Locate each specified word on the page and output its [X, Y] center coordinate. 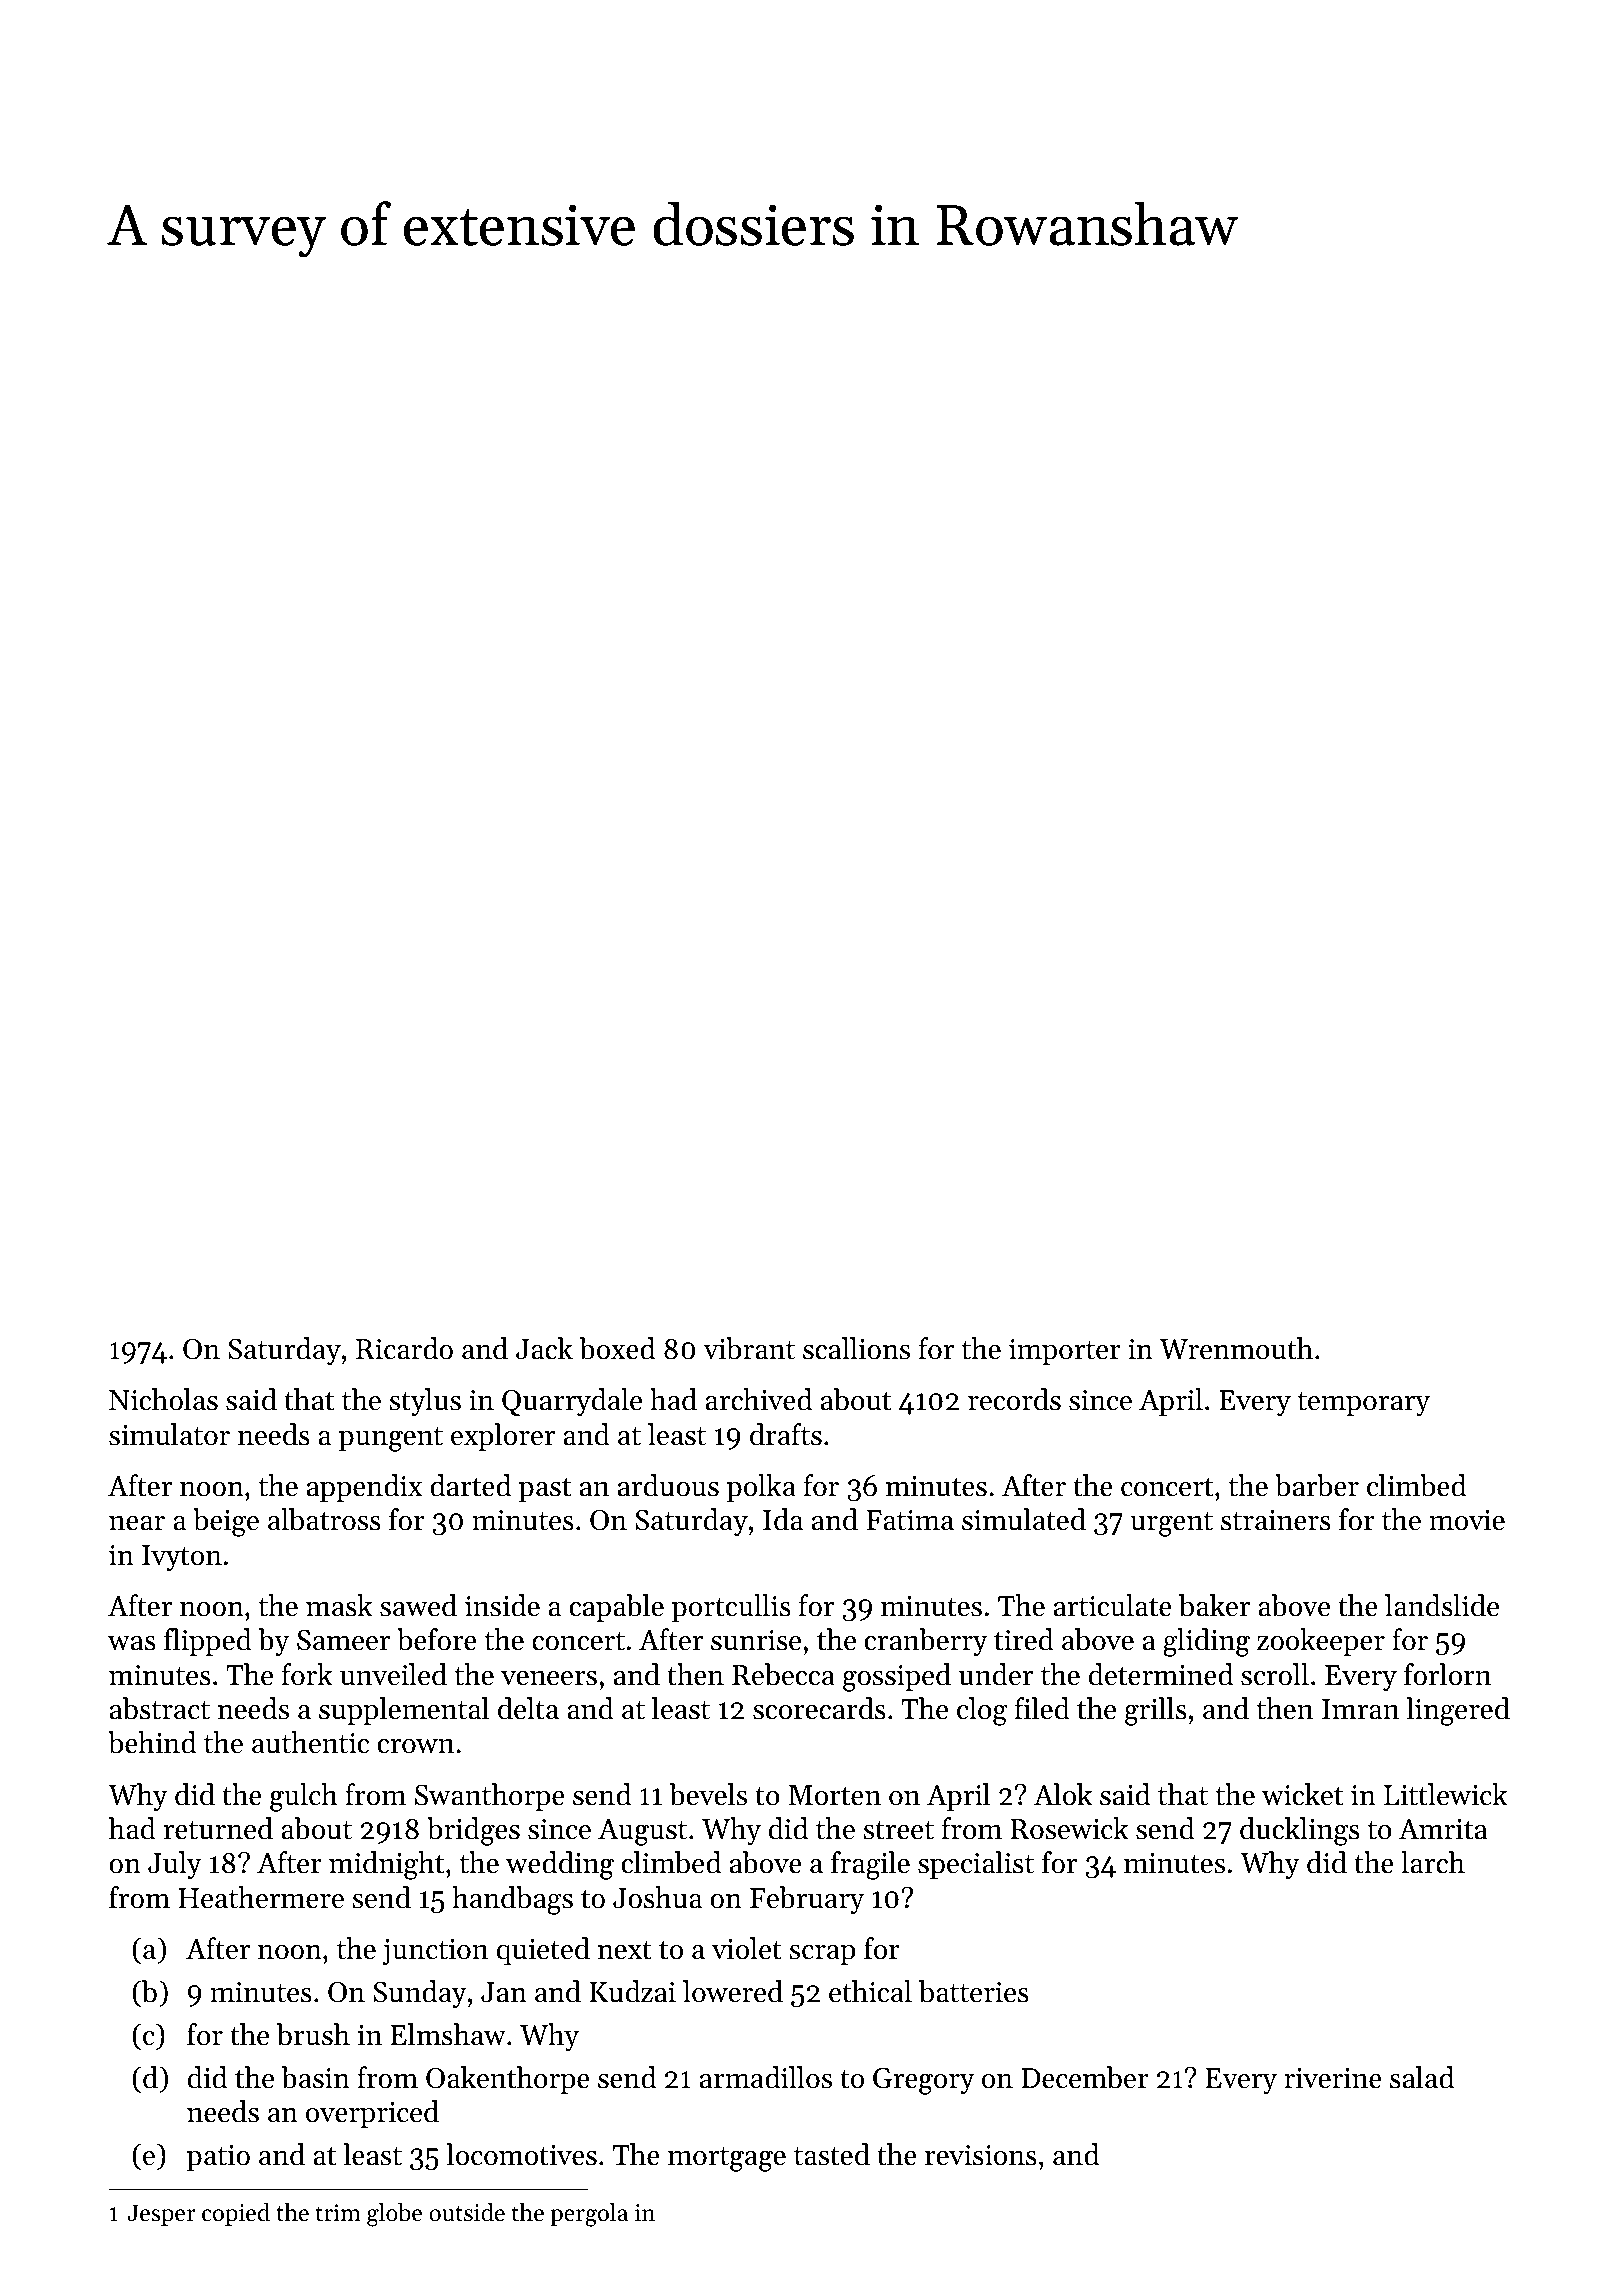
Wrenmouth [1236, 1348]
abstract [160, 1708]
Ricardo [404, 1348]
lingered [1458, 1711]
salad [1422, 2077]
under [996, 1674]
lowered [733, 1991]
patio [218, 2158]
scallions [856, 1348]
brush [313, 2034]
